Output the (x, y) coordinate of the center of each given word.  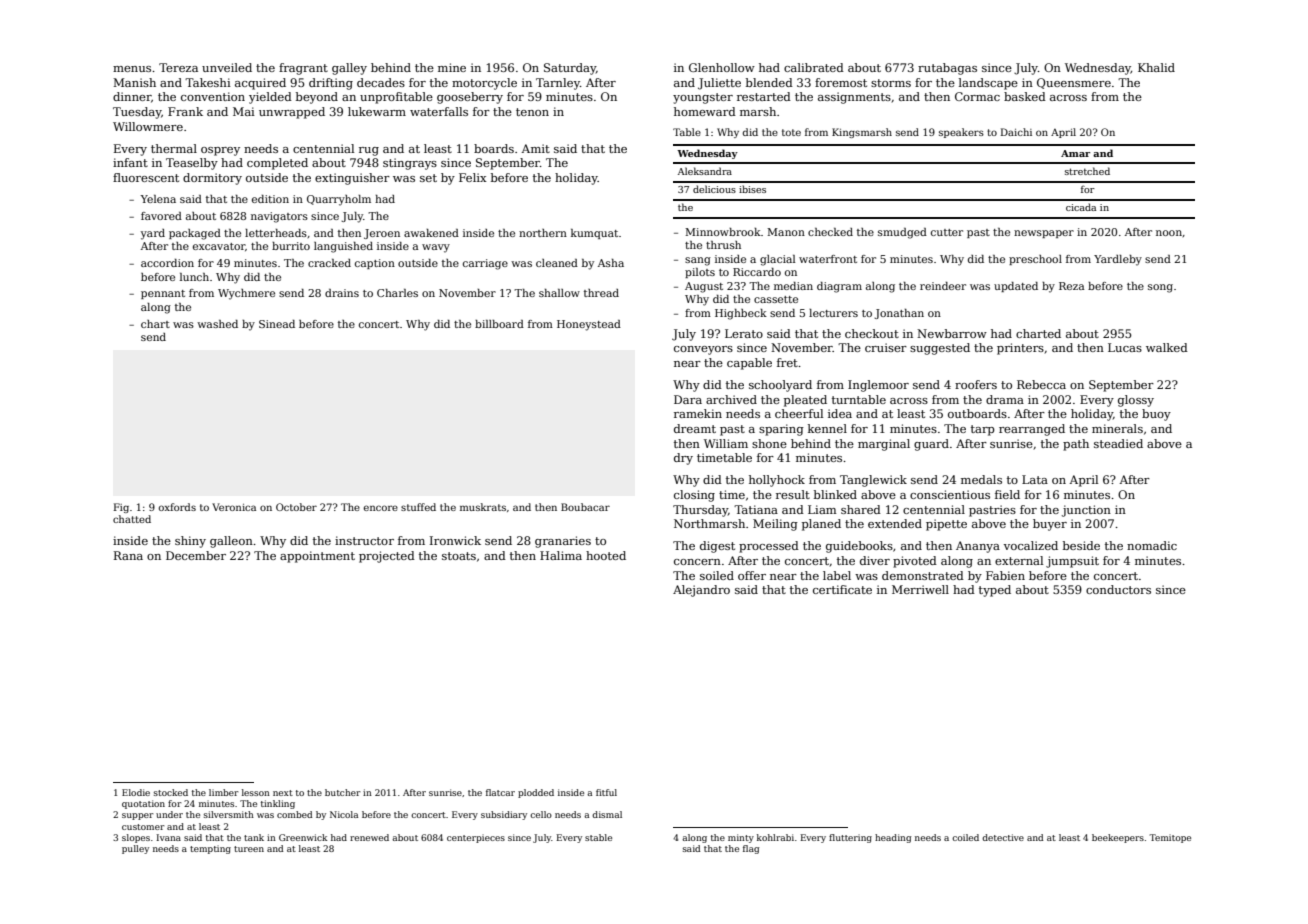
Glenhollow (722, 67)
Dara (688, 399)
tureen (249, 849)
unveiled (227, 67)
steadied (1118, 443)
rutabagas (947, 69)
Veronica (234, 507)
